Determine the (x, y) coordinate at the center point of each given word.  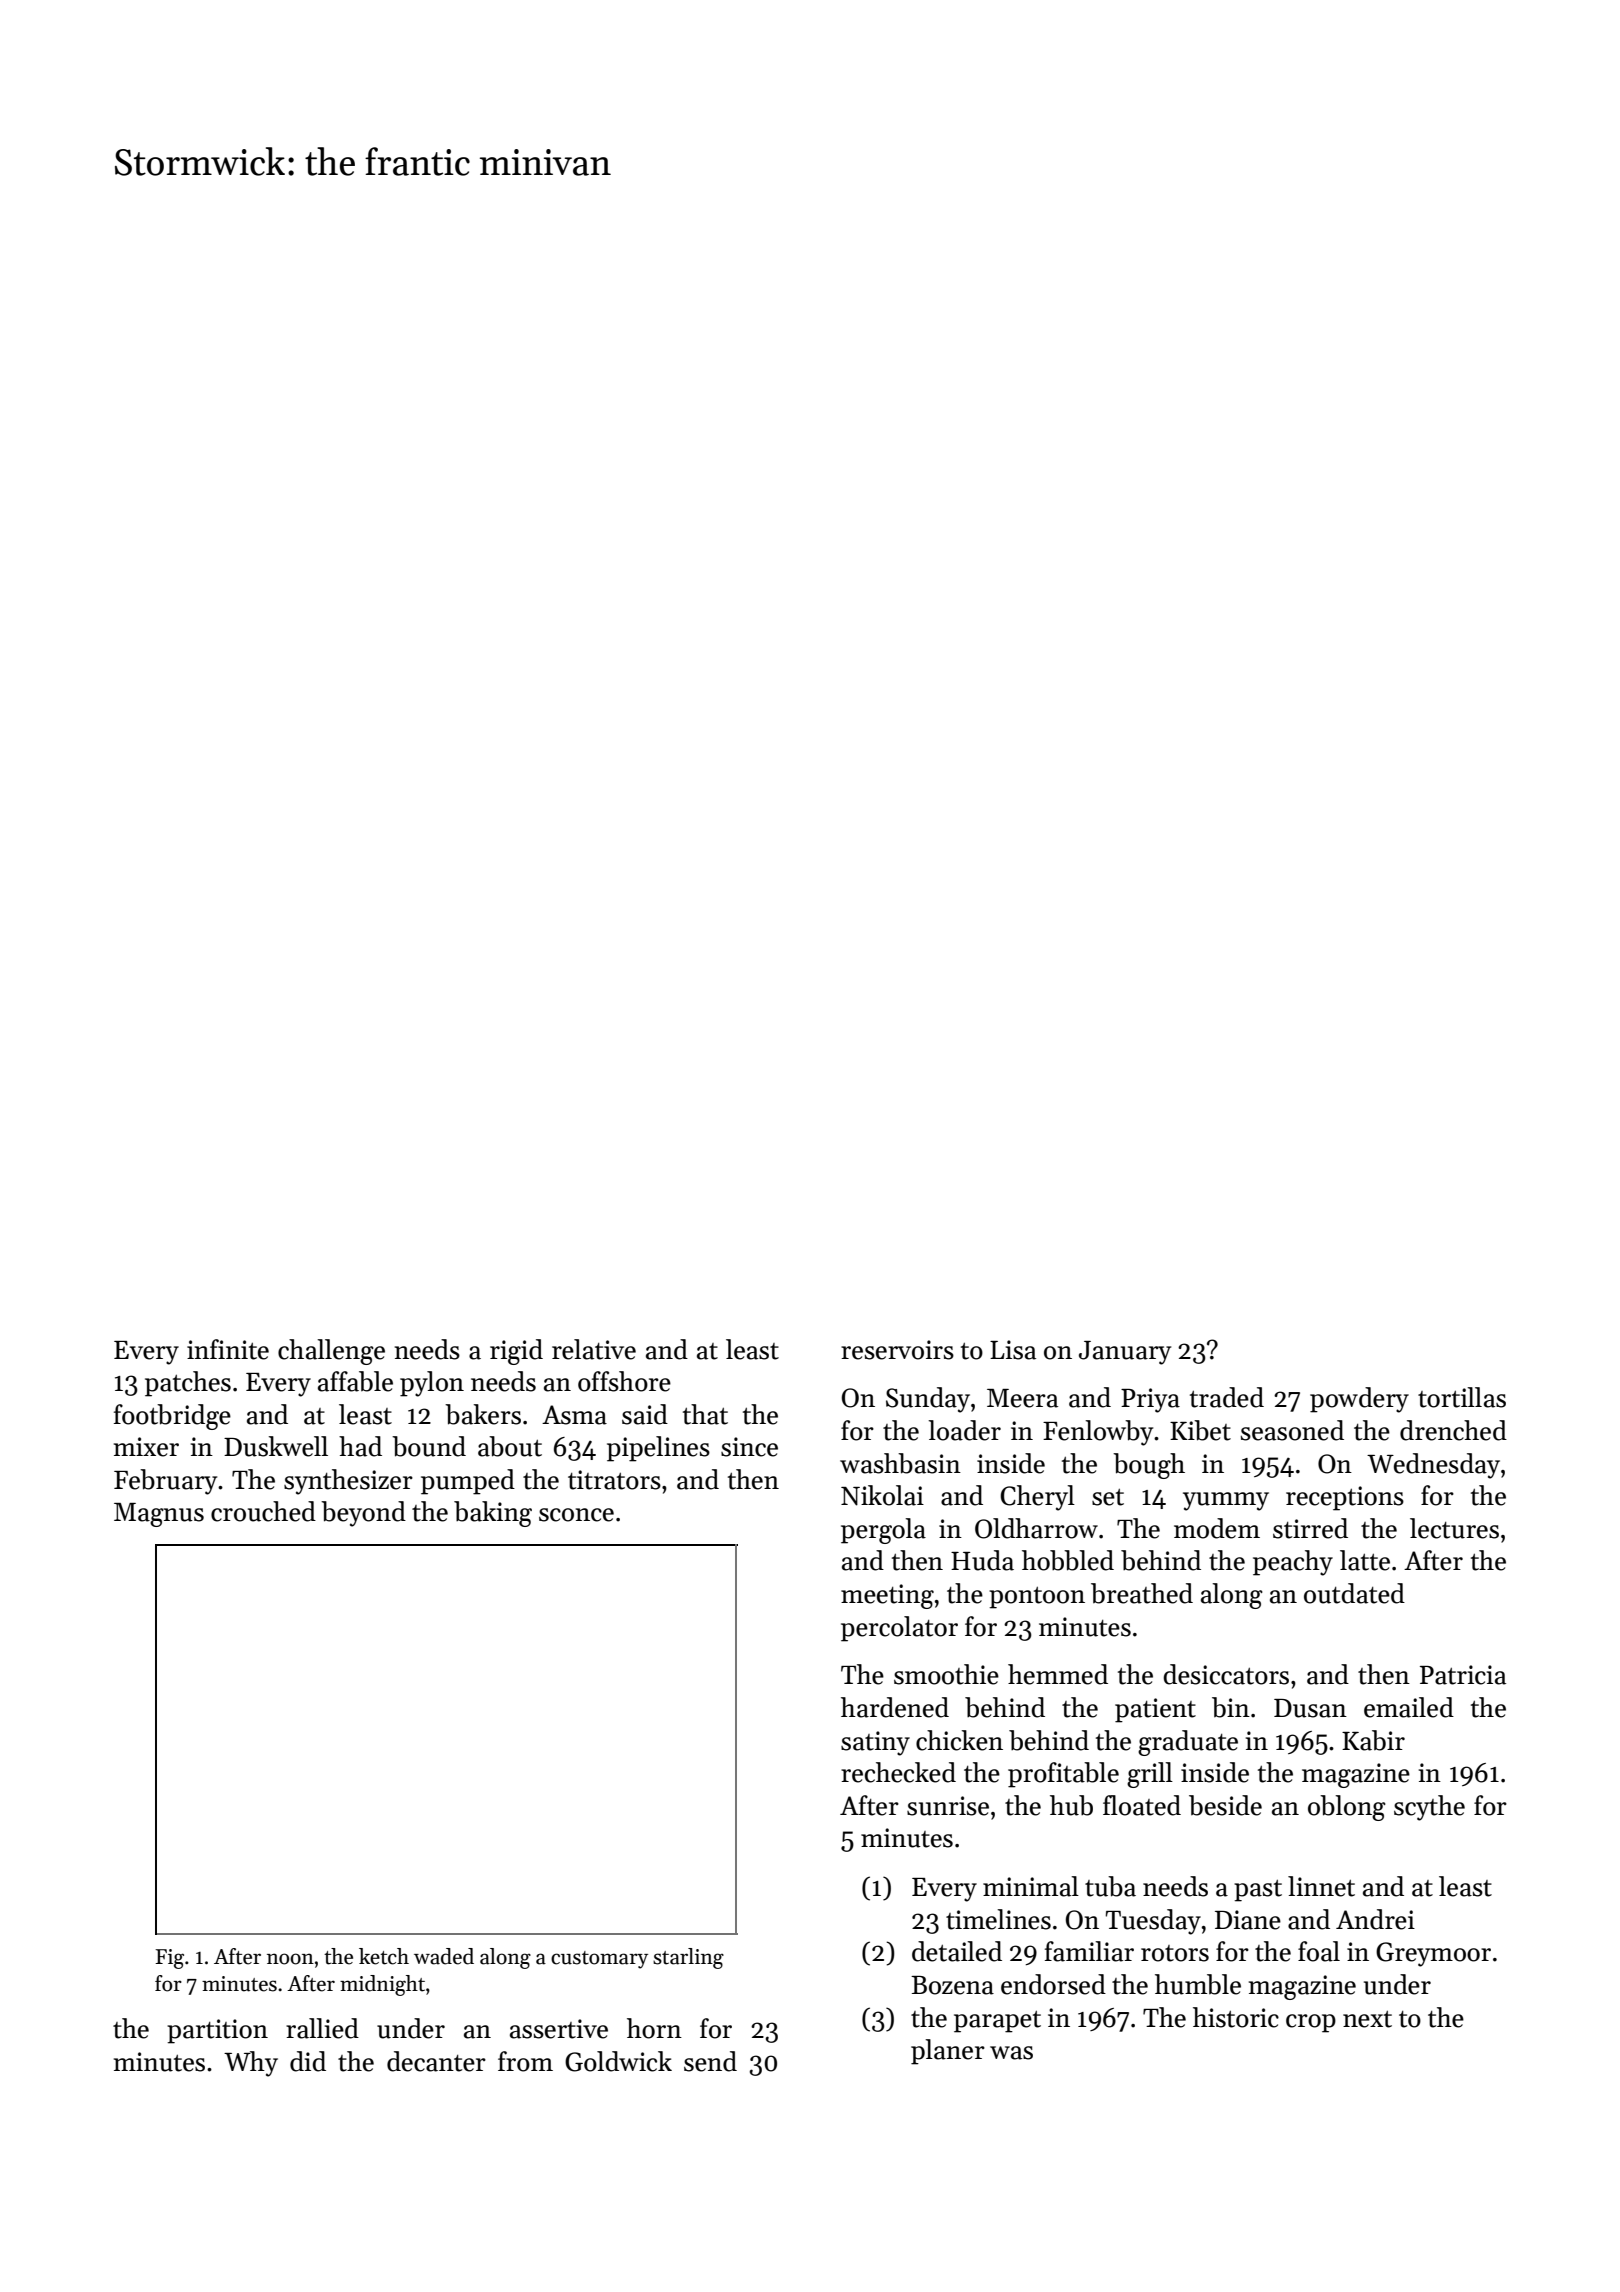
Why (251, 2064)
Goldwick (618, 2061)
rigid (516, 1352)
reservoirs (897, 1350)
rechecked (898, 1772)
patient (1155, 1710)
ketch (384, 1956)
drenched (1453, 1430)
